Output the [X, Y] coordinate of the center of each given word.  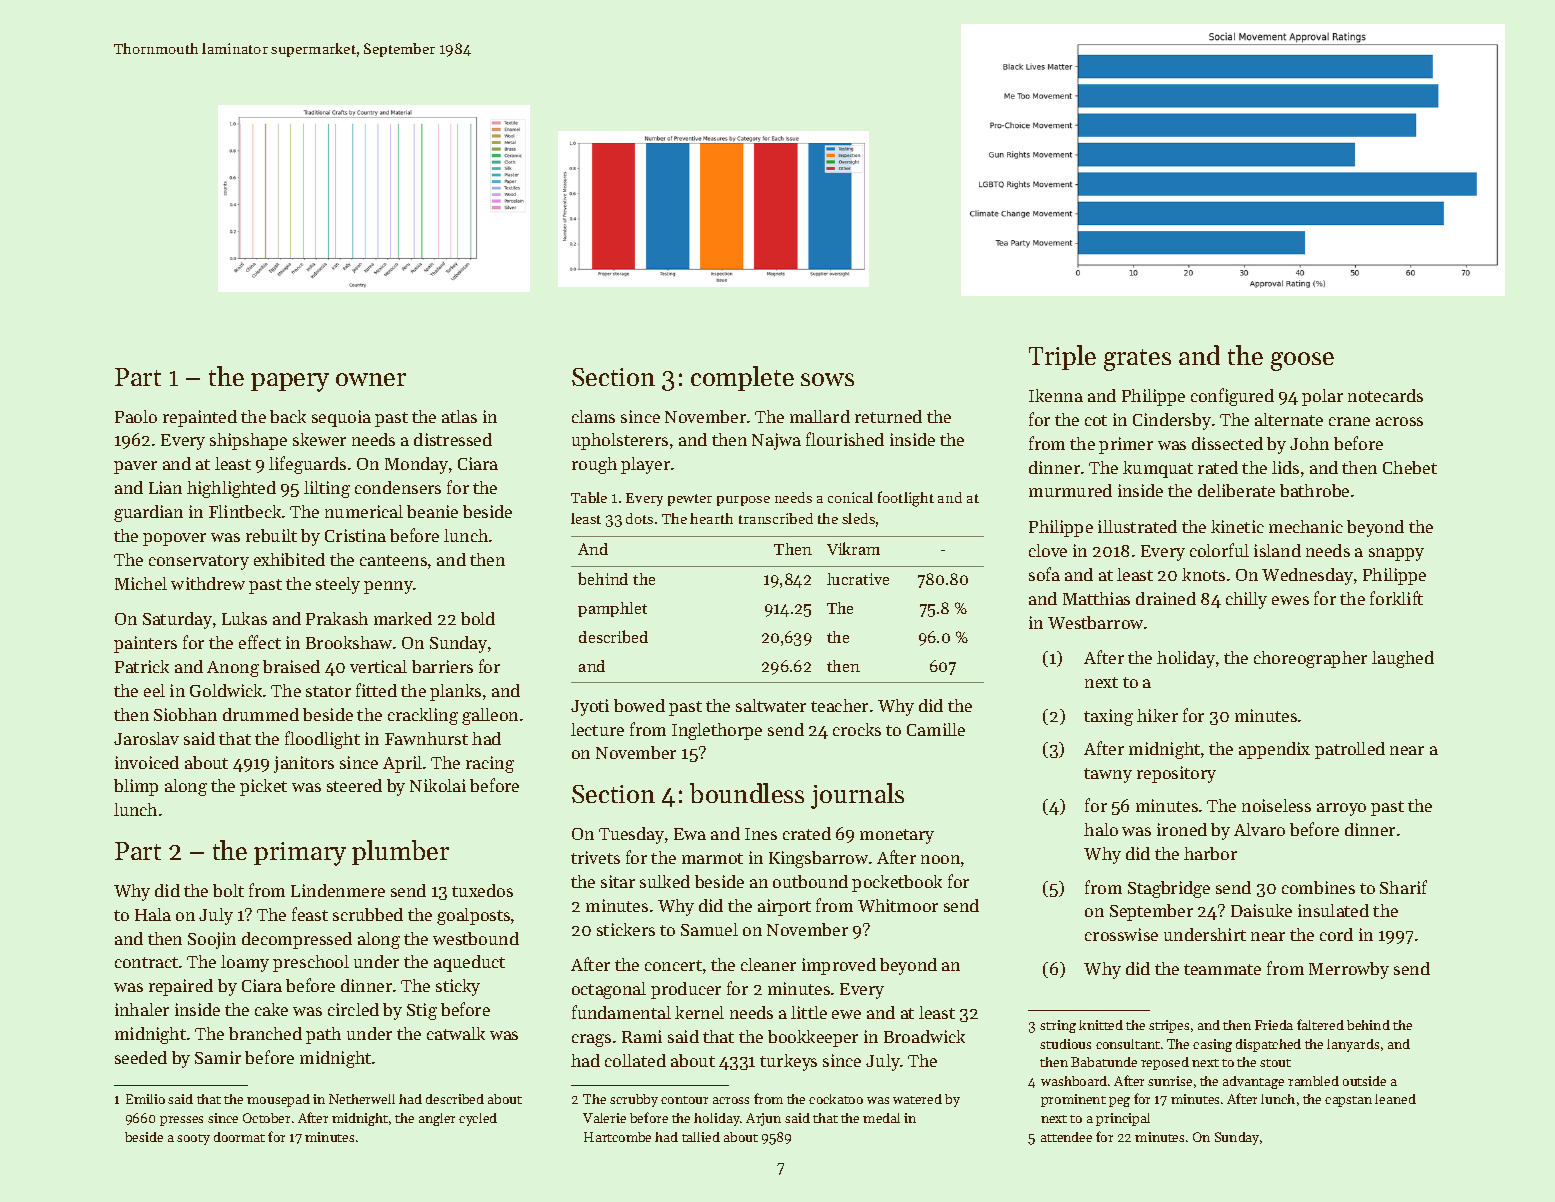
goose [1302, 361]
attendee [1066, 1137]
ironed [1182, 829]
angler [437, 1119]
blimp [136, 787]
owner [371, 379]
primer [1126, 445]
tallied [701, 1137]
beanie [432, 511]
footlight [906, 499]
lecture [597, 729]
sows [827, 379]
